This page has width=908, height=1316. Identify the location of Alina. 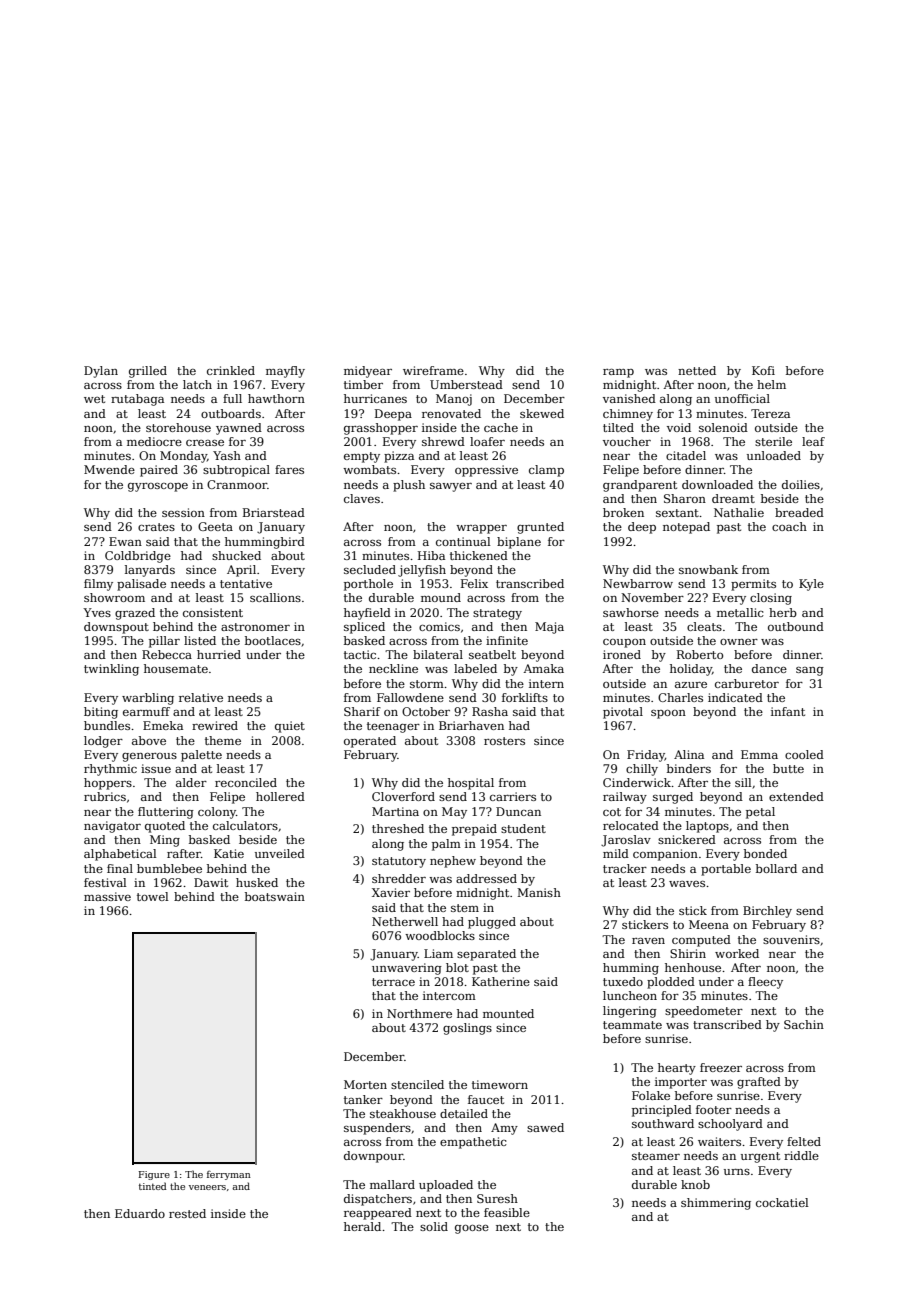
(689, 754).
